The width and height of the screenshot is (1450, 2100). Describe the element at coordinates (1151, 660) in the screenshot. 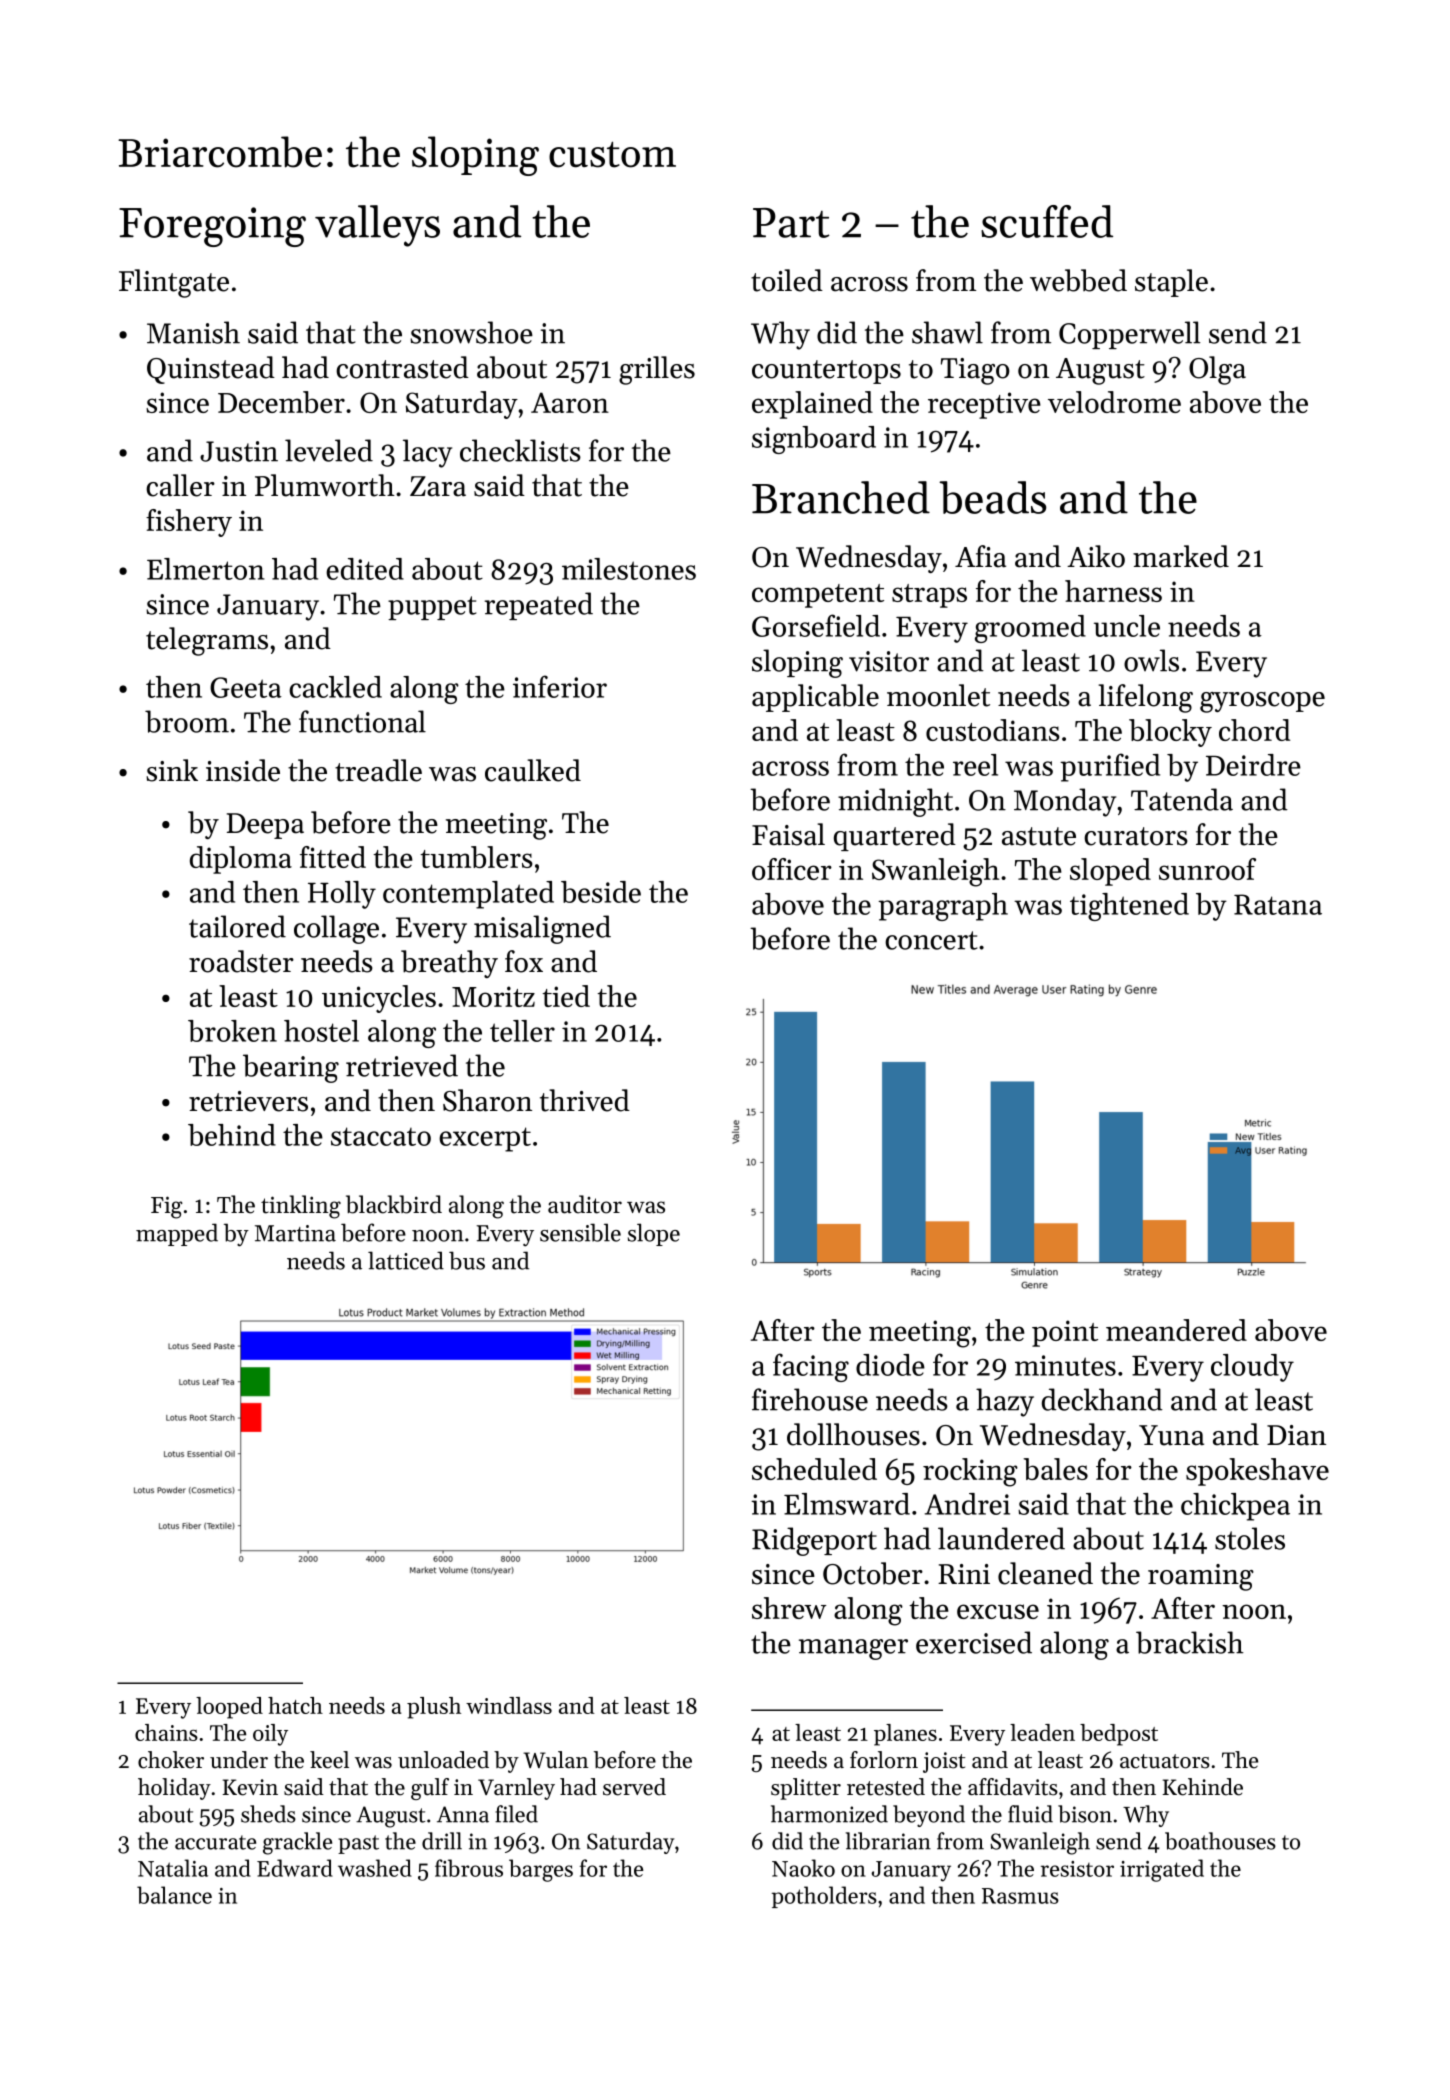

I see `owls` at that location.
